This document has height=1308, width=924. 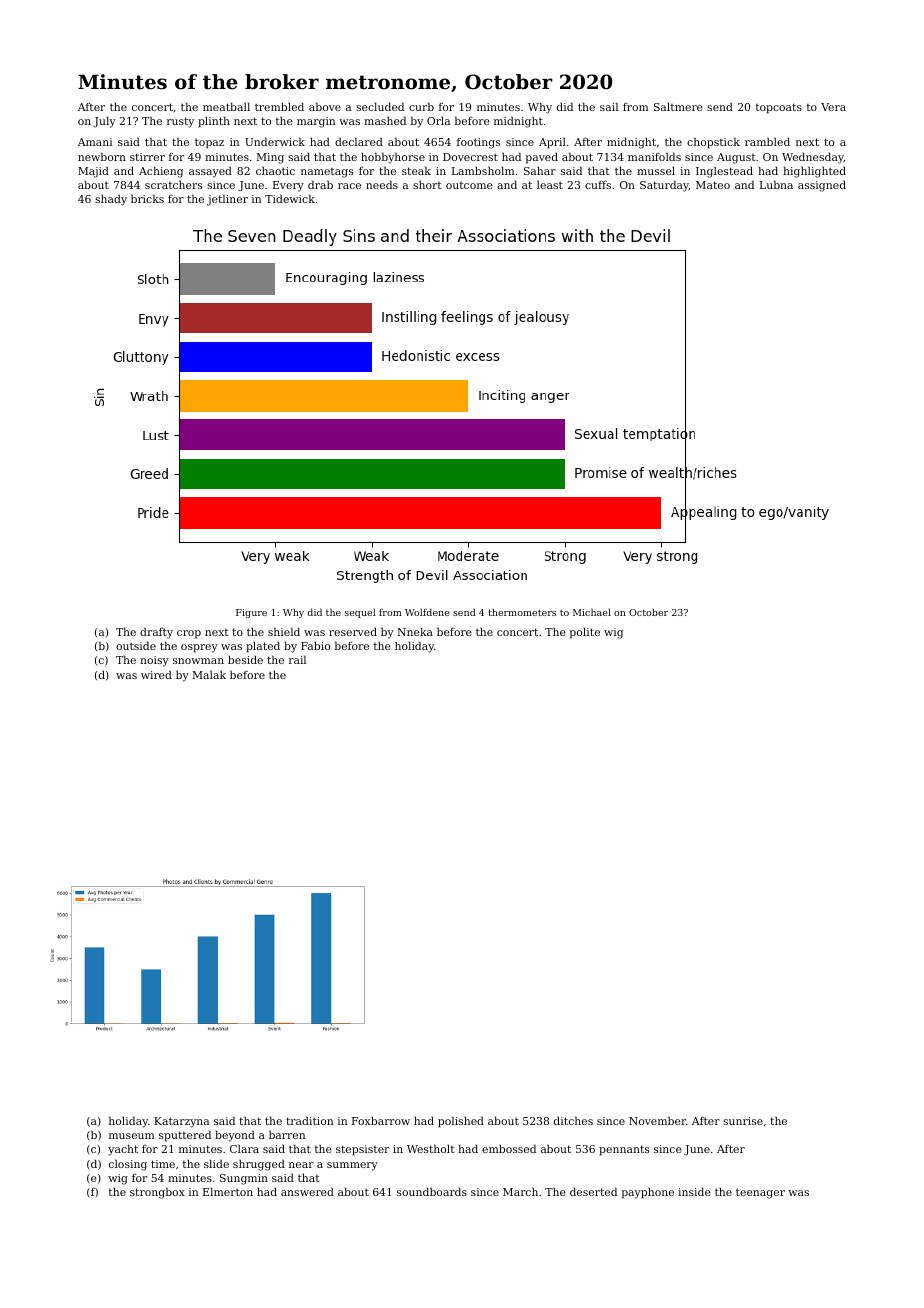 I want to click on closing, so click(x=128, y=1165).
